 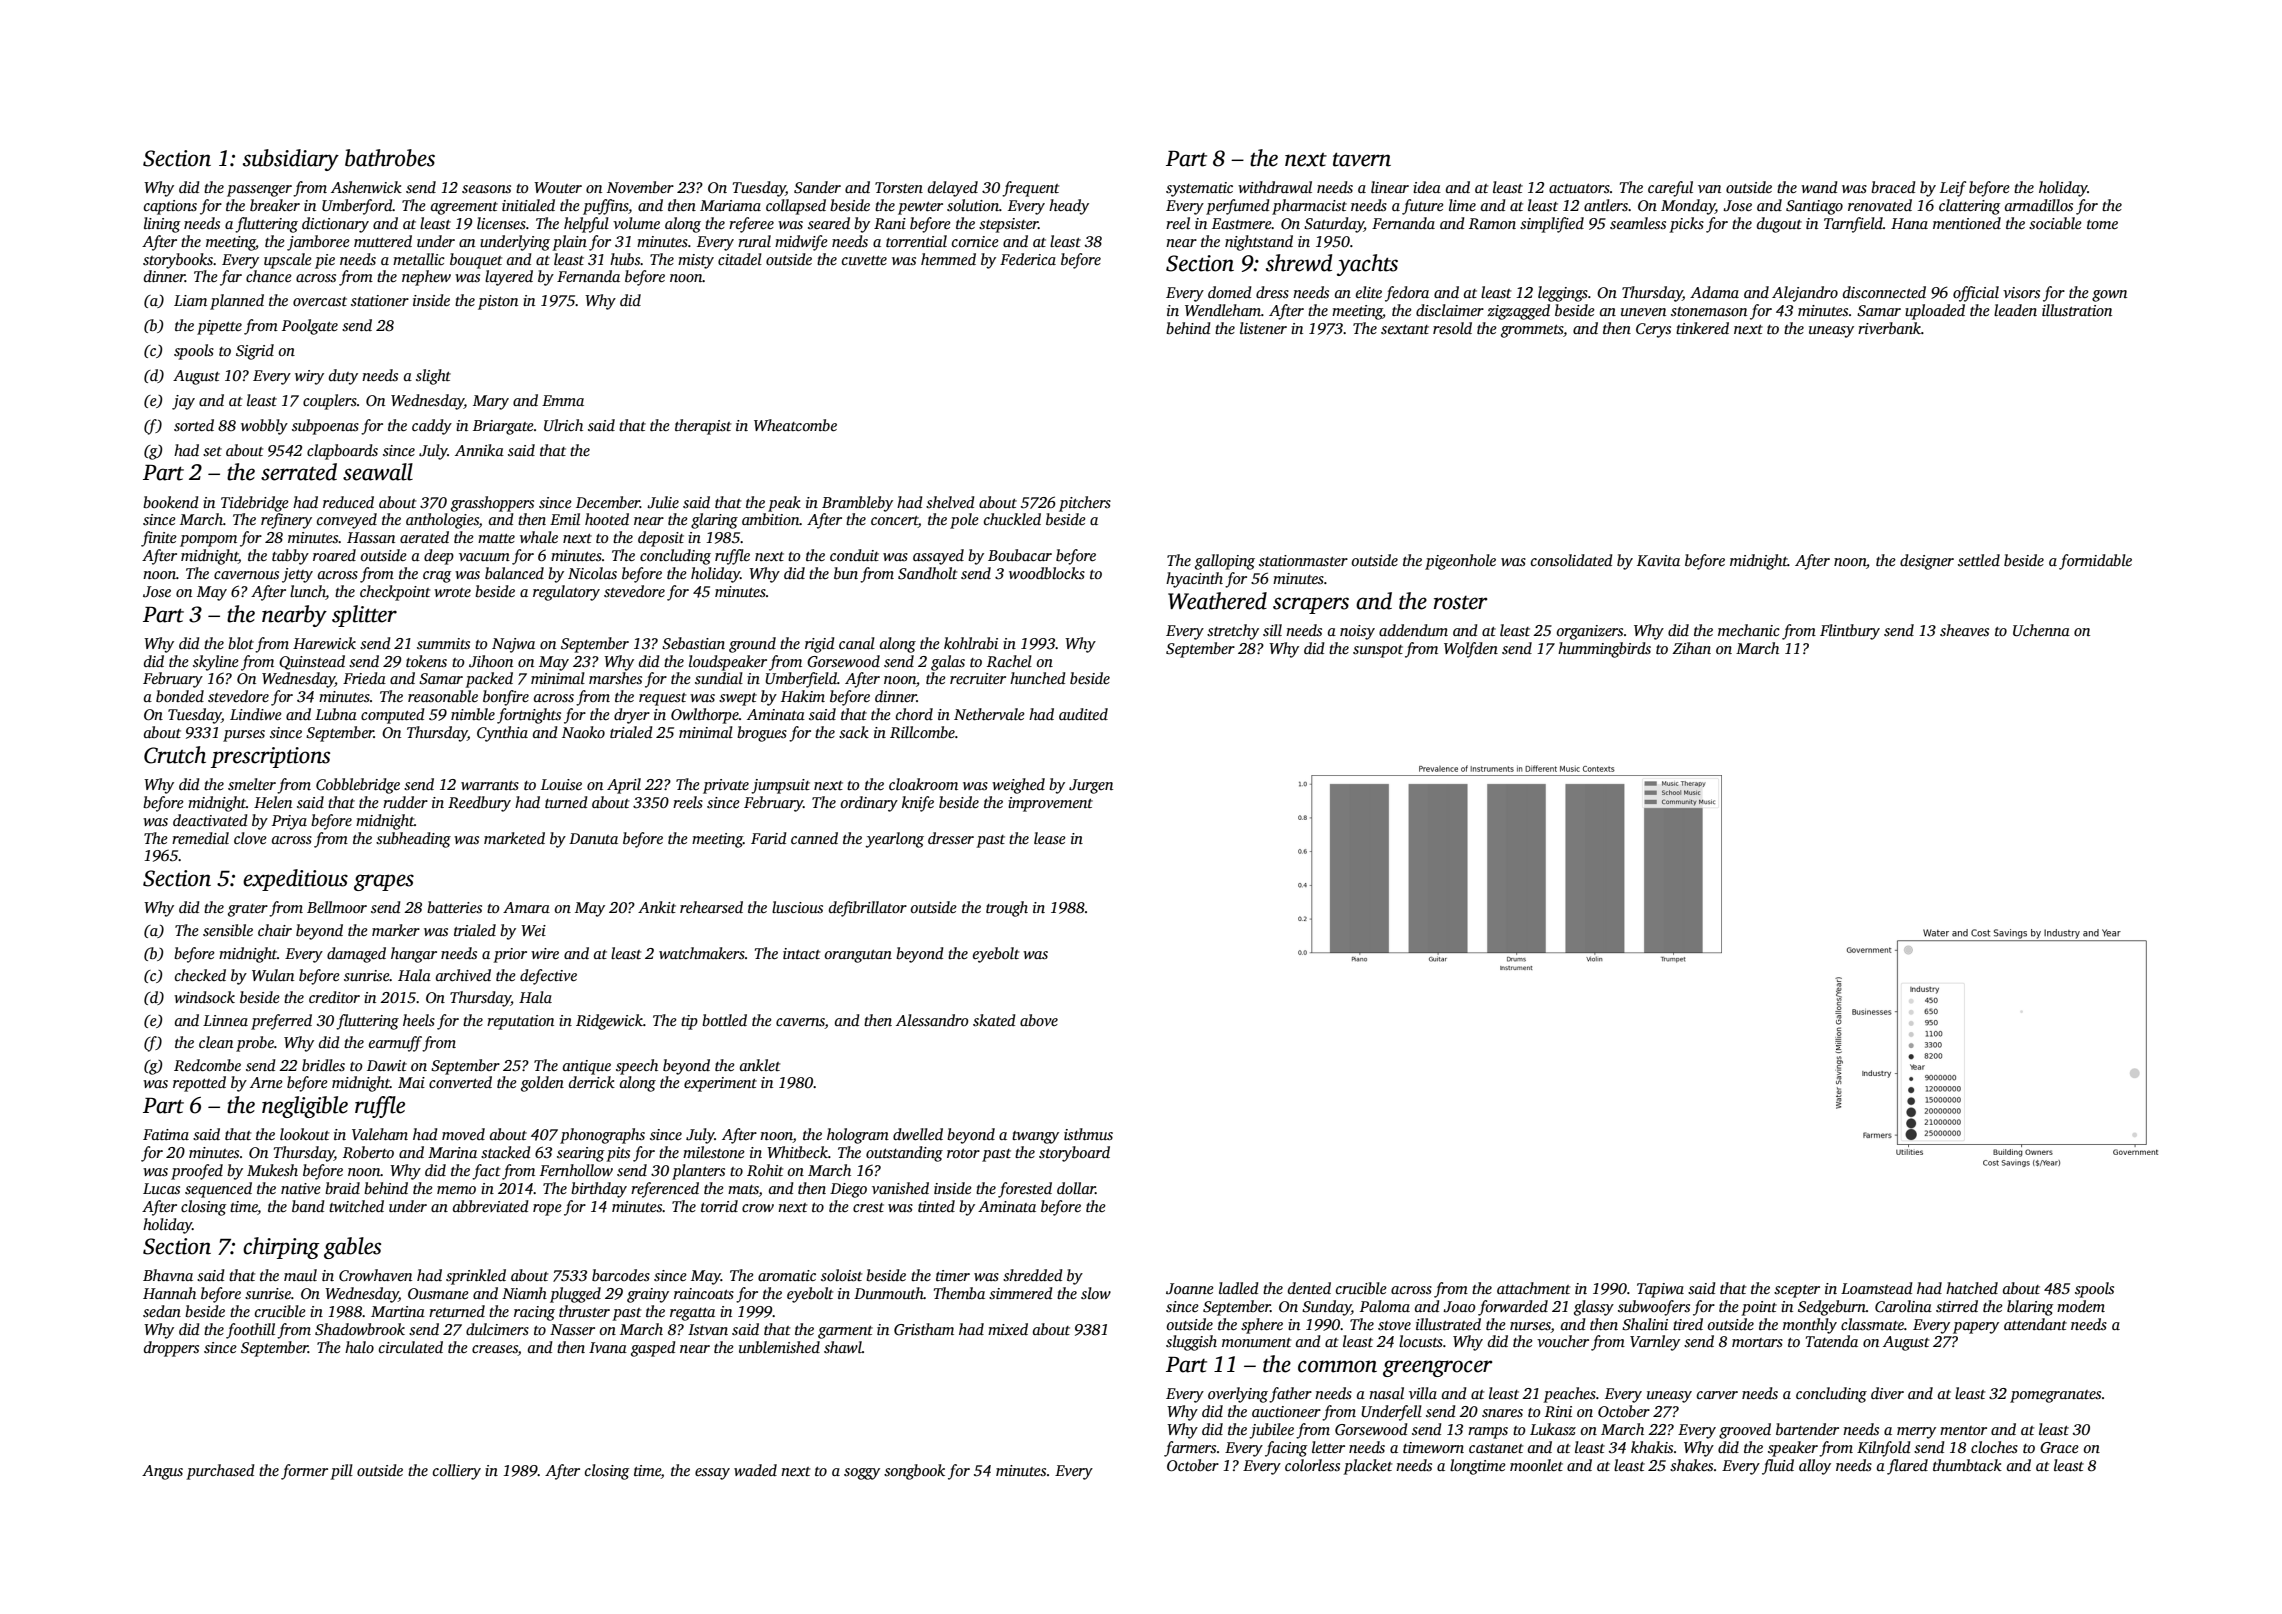 What do you see at coordinates (922, 732) in the image?
I see `Rillcombe` at bounding box center [922, 732].
